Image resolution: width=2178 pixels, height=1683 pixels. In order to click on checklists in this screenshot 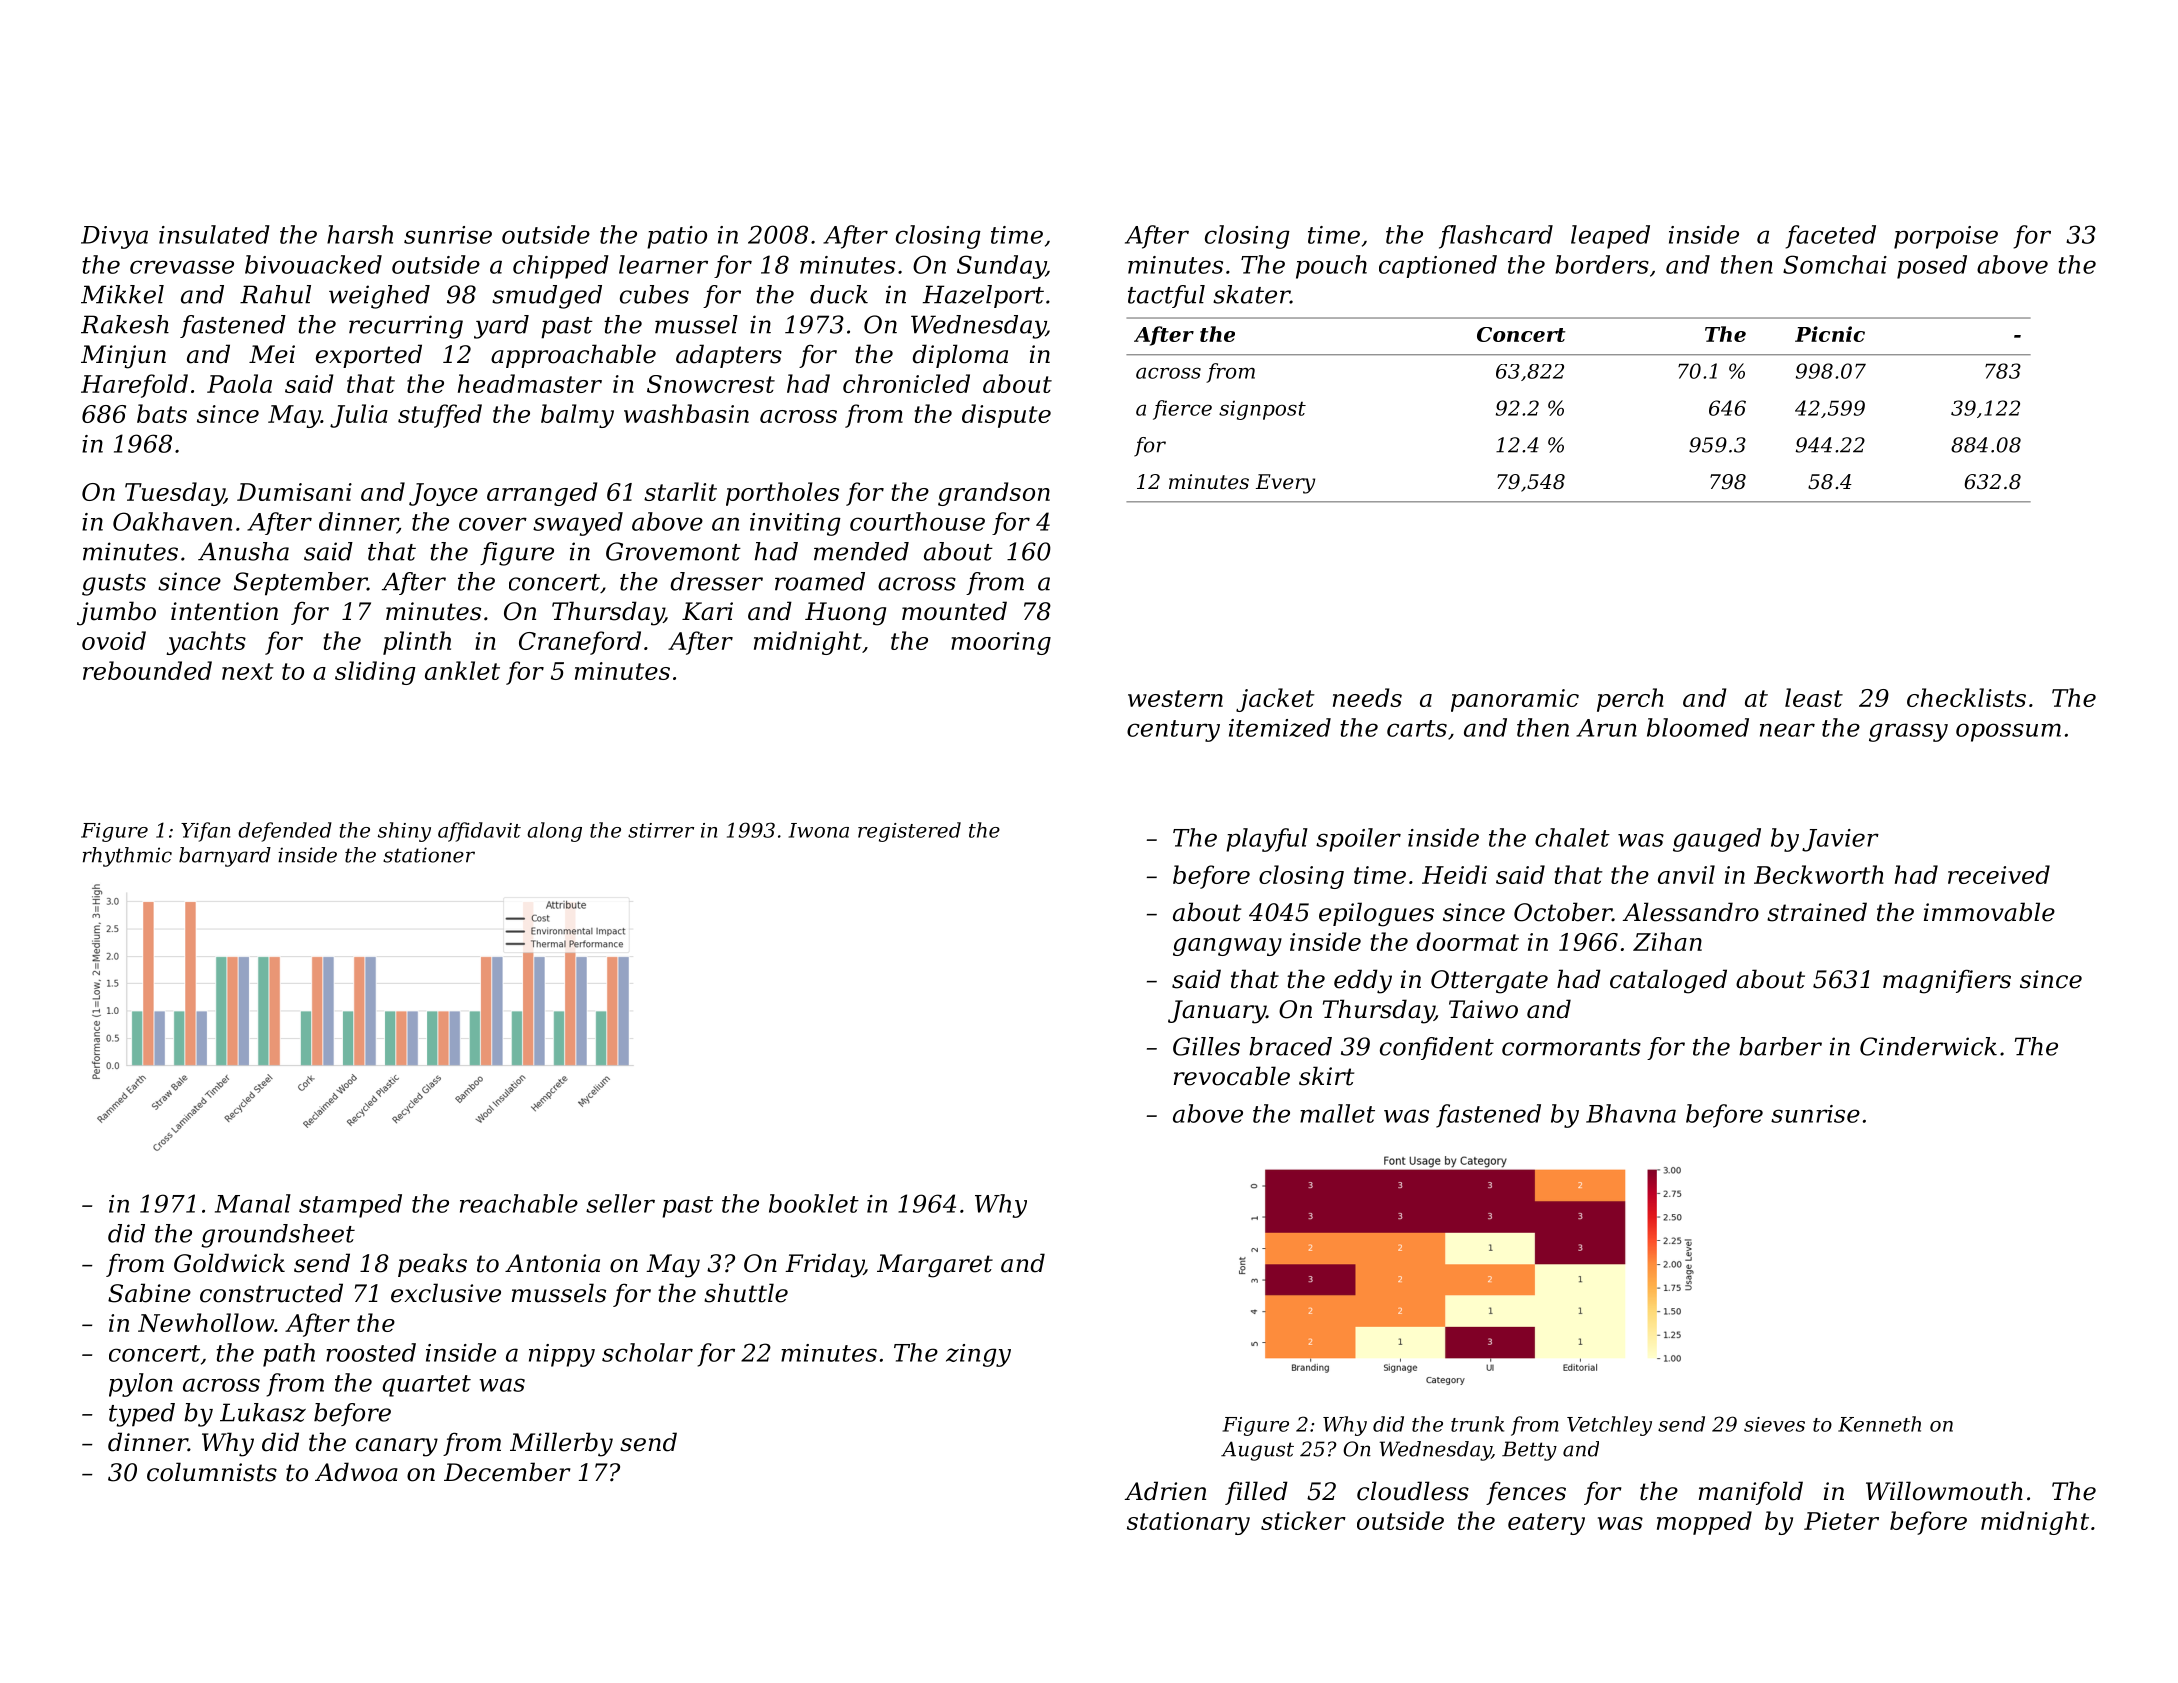, I will do `click(1966, 697)`.
